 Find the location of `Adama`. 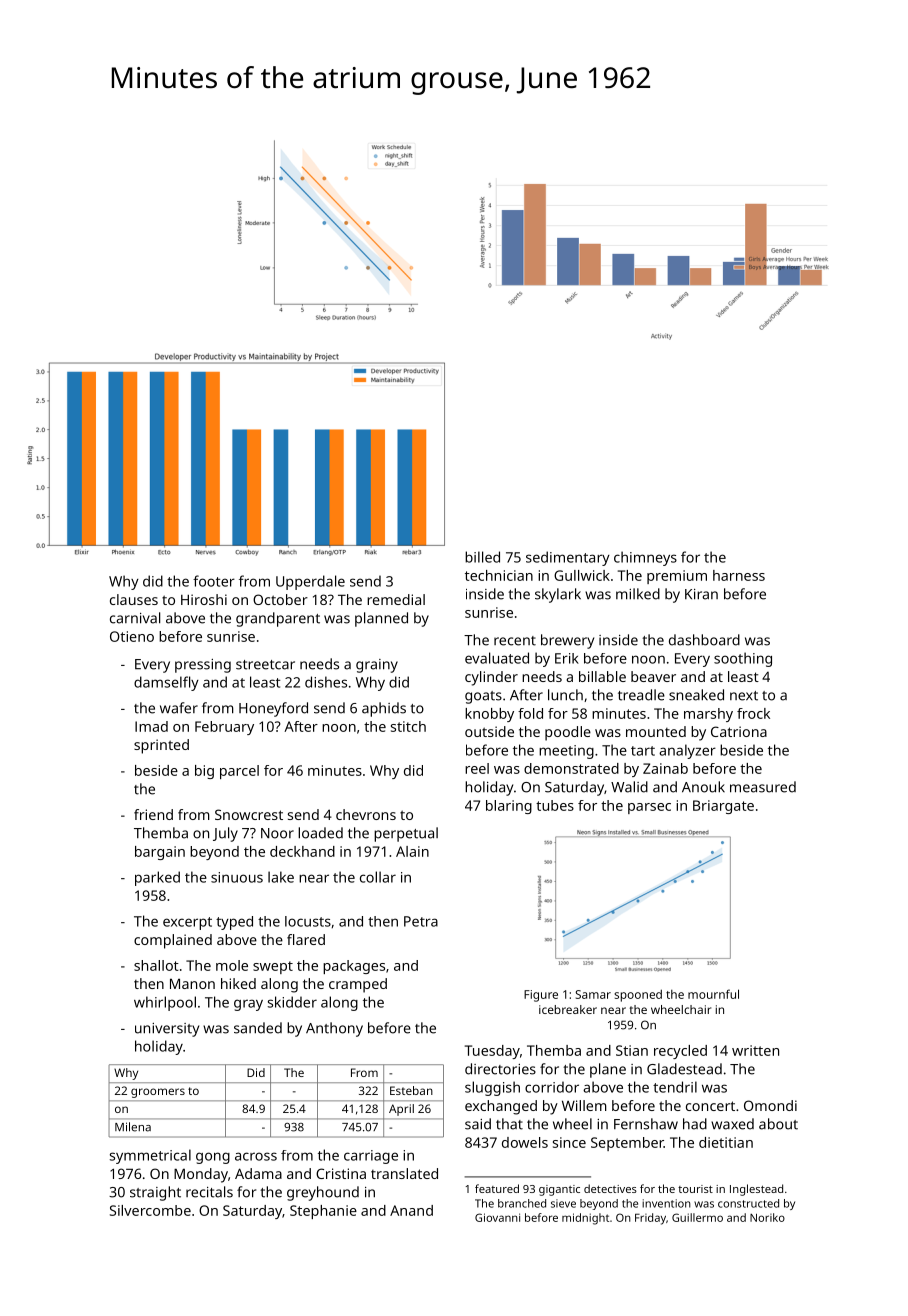

Adama is located at coordinates (258, 1173).
